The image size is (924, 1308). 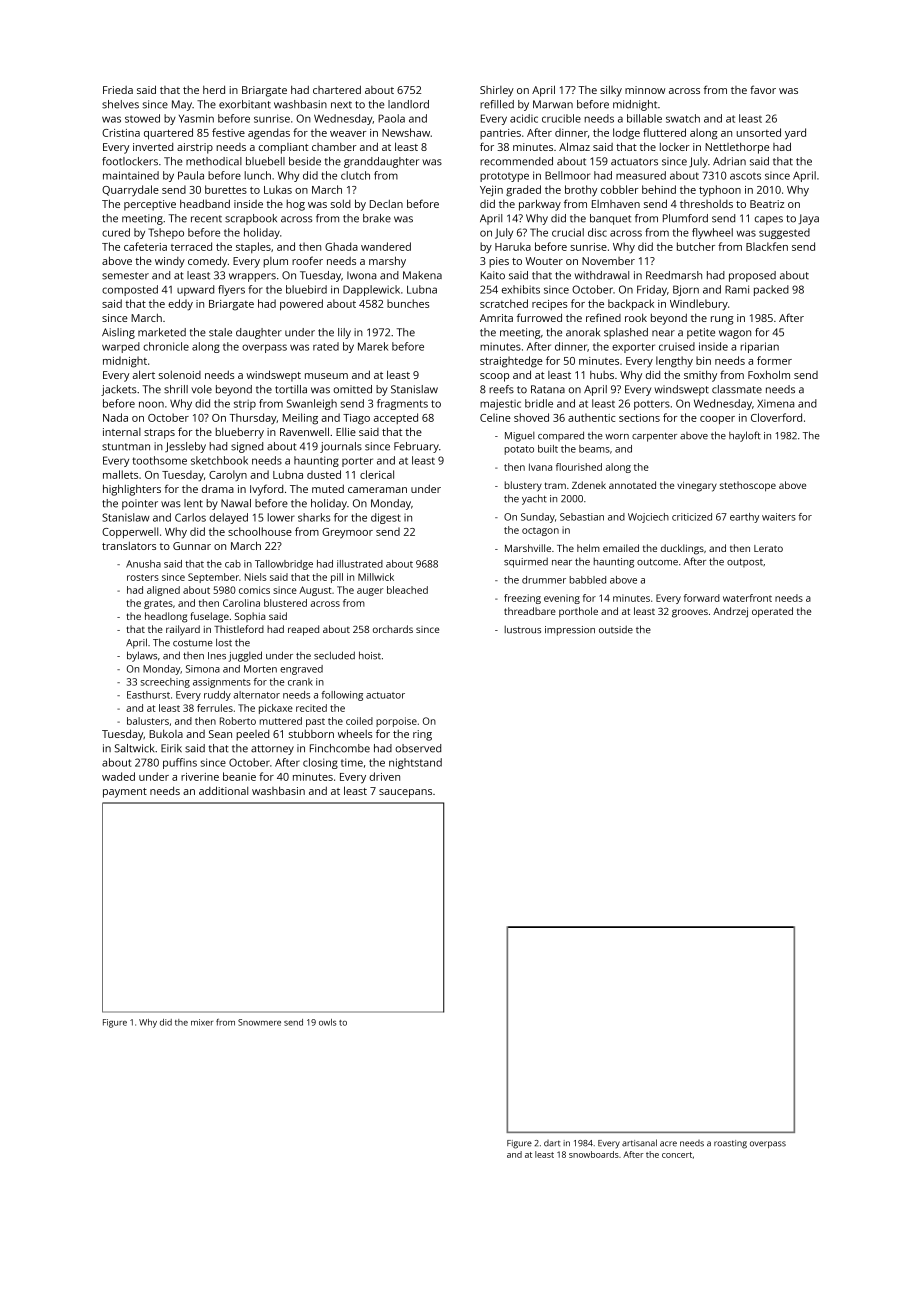 What do you see at coordinates (616, 629) in the image?
I see `outside` at bounding box center [616, 629].
